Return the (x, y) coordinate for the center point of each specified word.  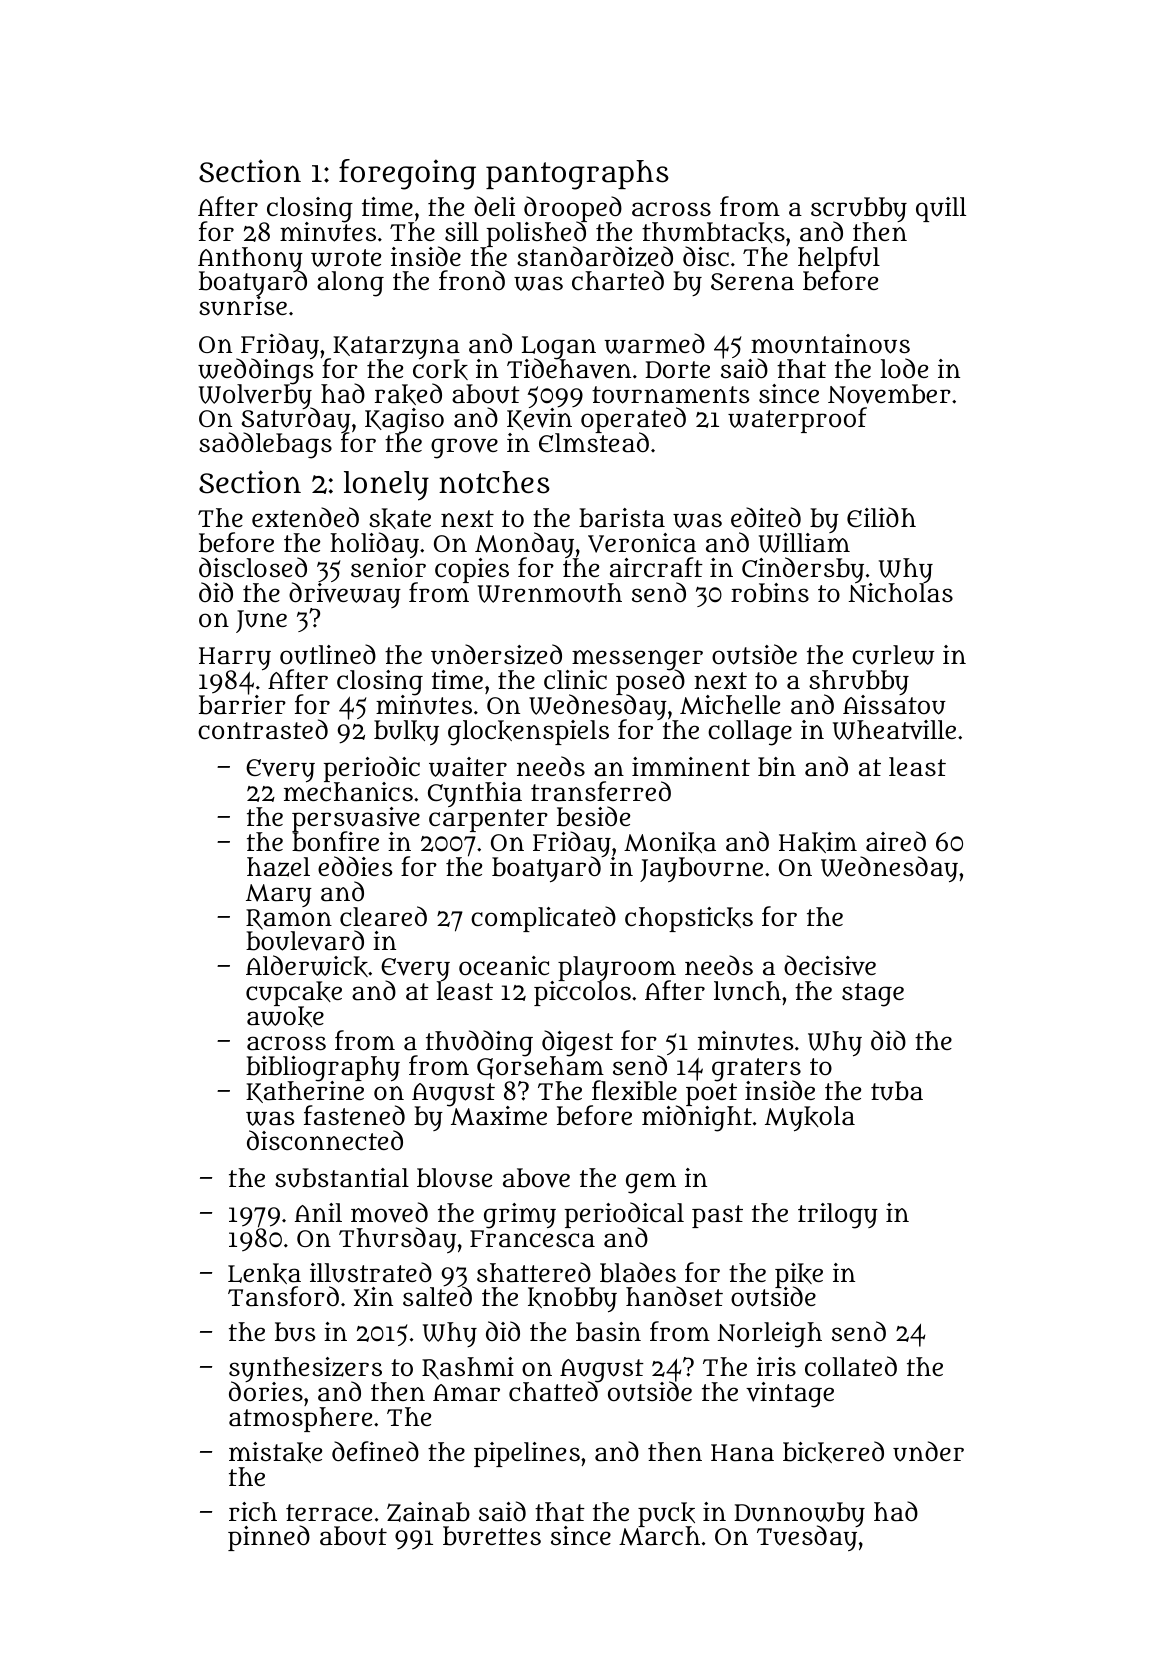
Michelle (730, 705)
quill (941, 209)
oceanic (504, 966)
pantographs (577, 175)
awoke (285, 1017)
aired (896, 841)
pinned (269, 1538)
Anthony (250, 259)
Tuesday (807, 1539)
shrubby (859, 682)
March (659, 1536)
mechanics (348, 792)
